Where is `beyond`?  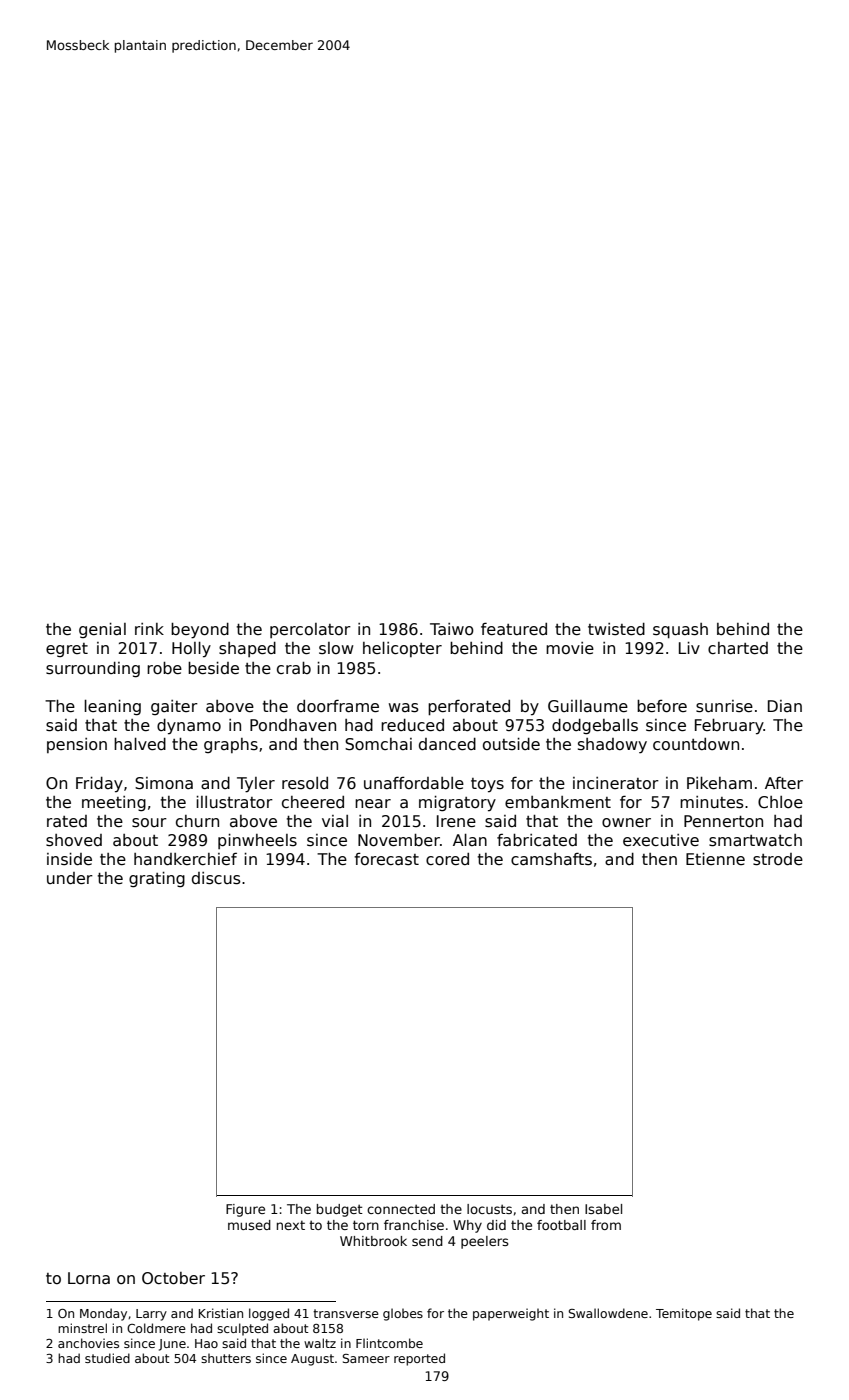
beyond is located at coordinates (200, 631).
